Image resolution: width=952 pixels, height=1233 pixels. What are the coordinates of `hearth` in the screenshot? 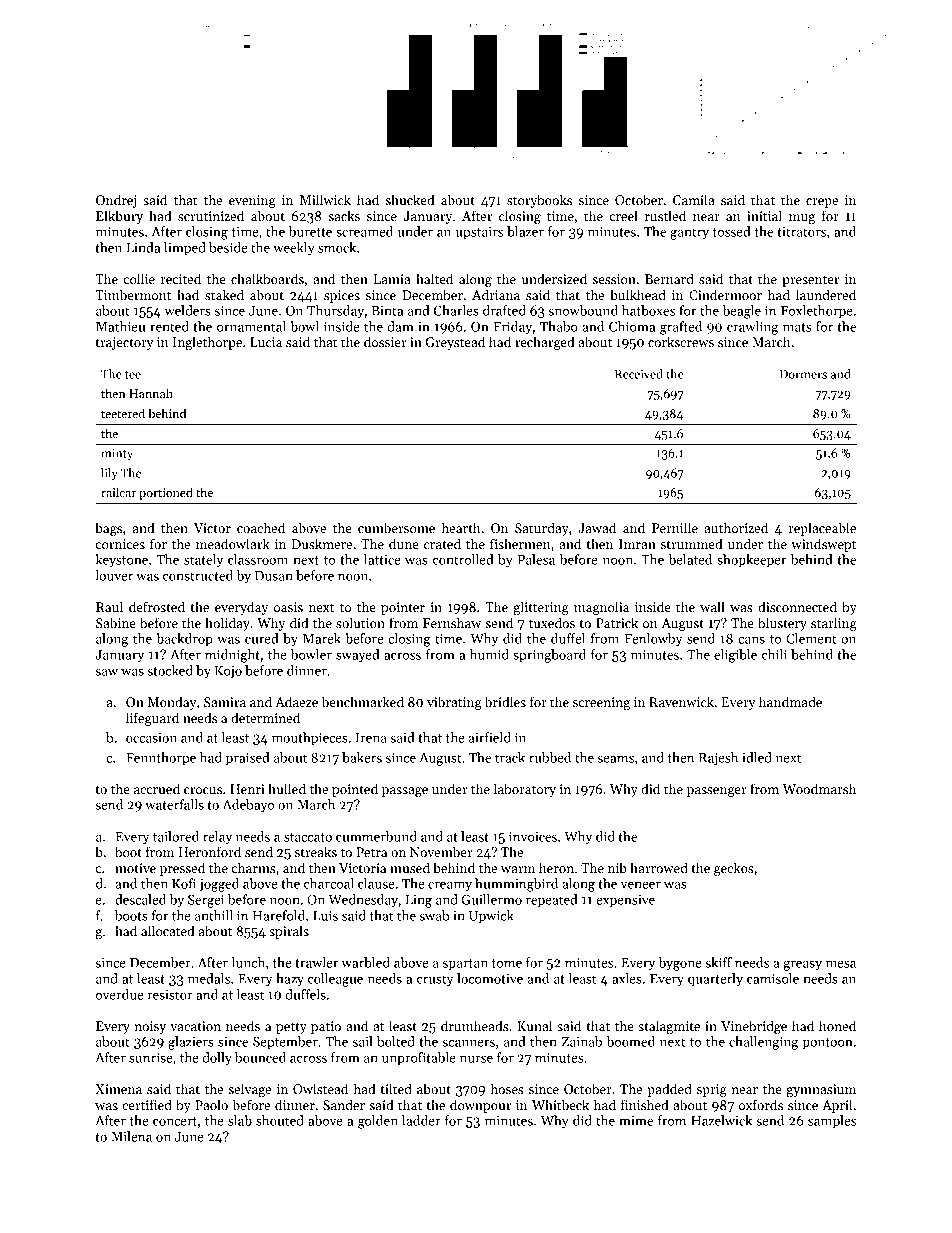 It's located at (461, 527).
